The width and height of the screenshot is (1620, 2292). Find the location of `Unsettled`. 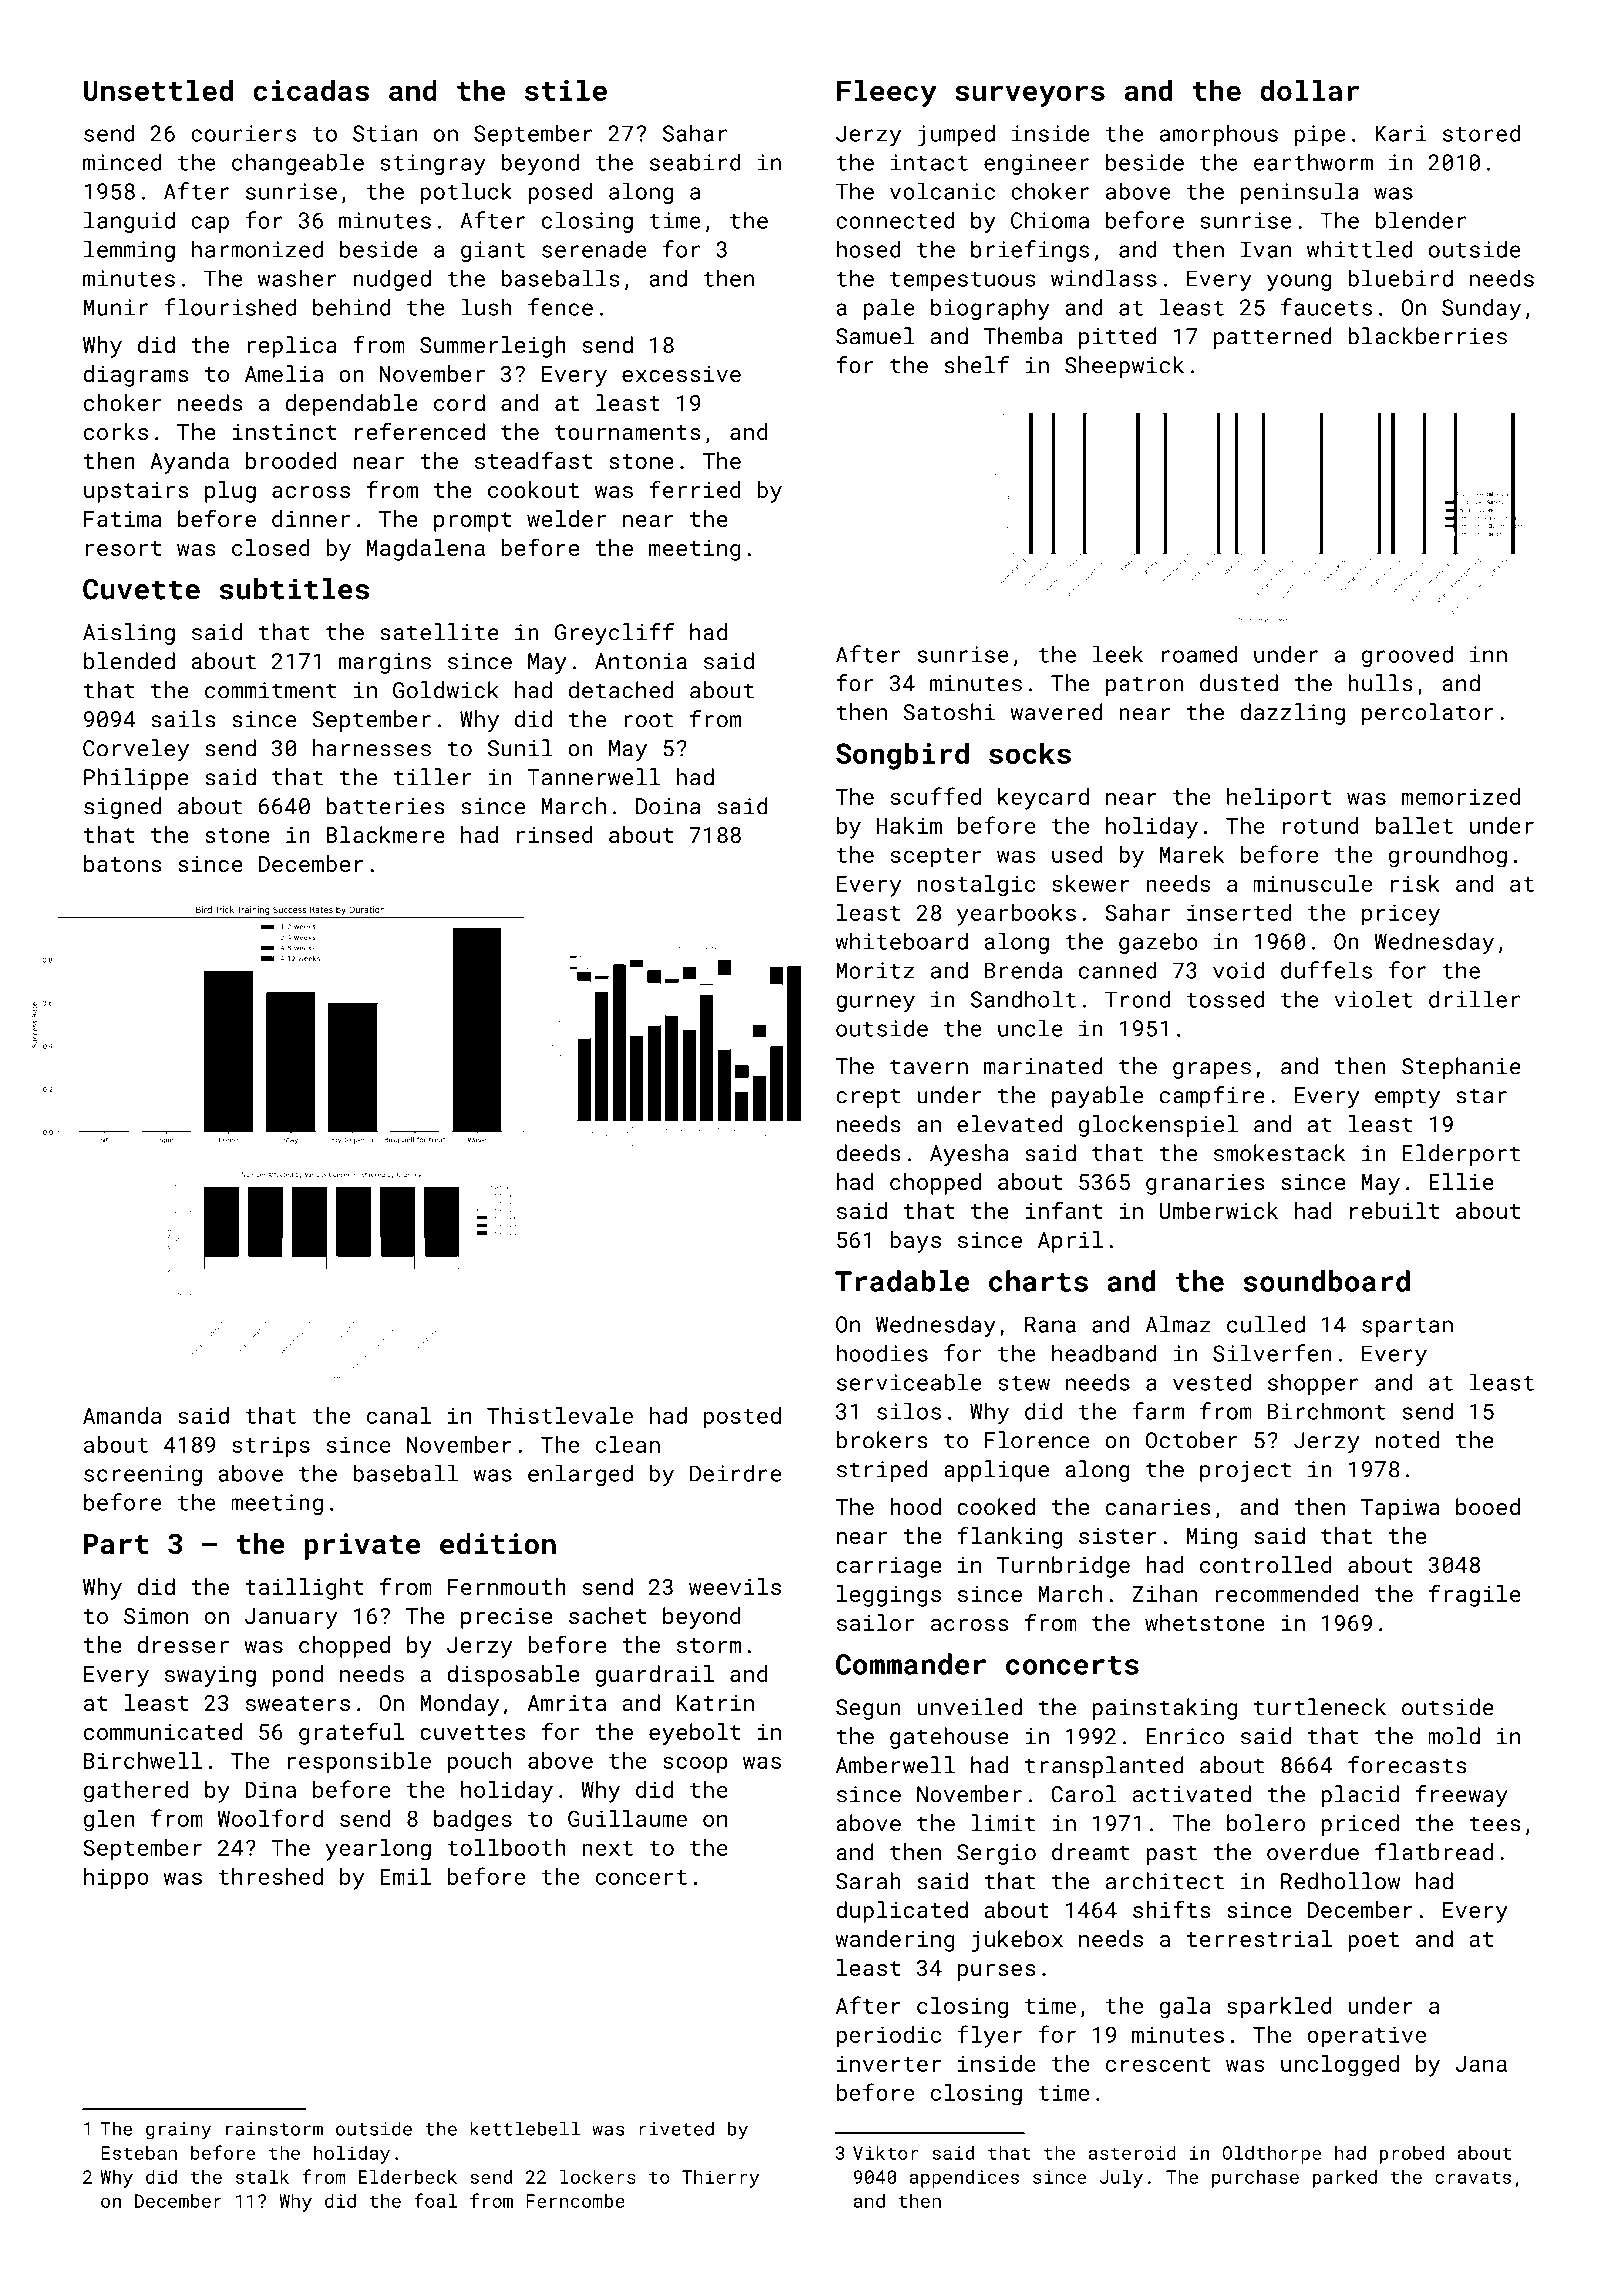

Unsettled is located at coordinates (158, 90).
